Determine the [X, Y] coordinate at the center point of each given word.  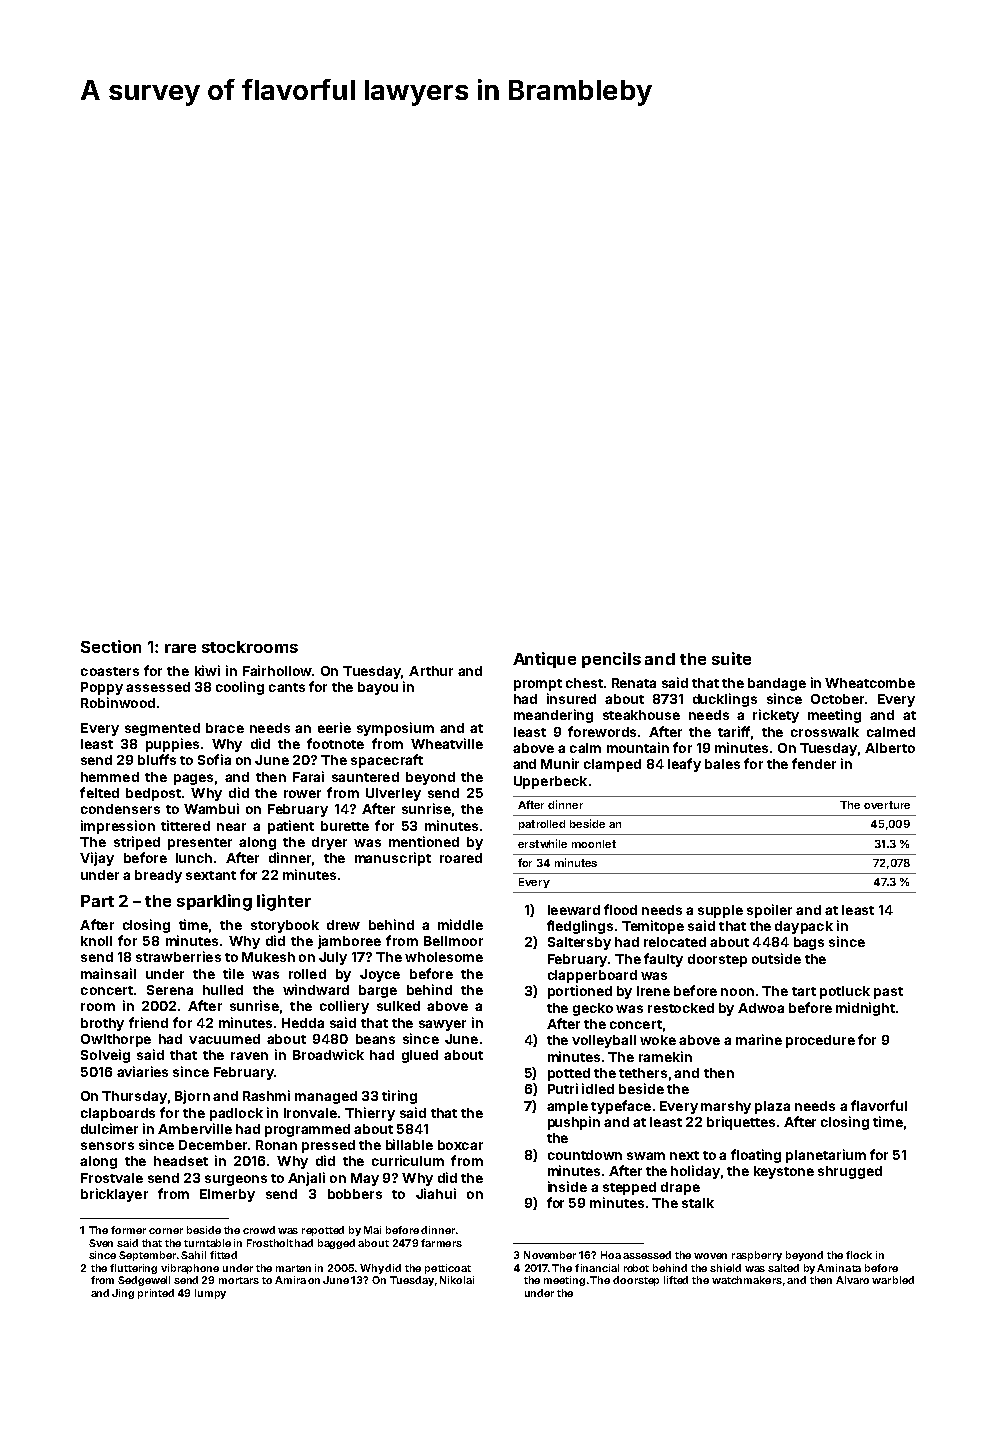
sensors [107, 1146]
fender [814, 763]
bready [158, 876]
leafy [684, 765]
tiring [399, 1097]
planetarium [826, 1156]
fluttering [133, 1269]
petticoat [448, 1269]
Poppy [102, 688]
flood [620, 909]
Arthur [431, 671]
